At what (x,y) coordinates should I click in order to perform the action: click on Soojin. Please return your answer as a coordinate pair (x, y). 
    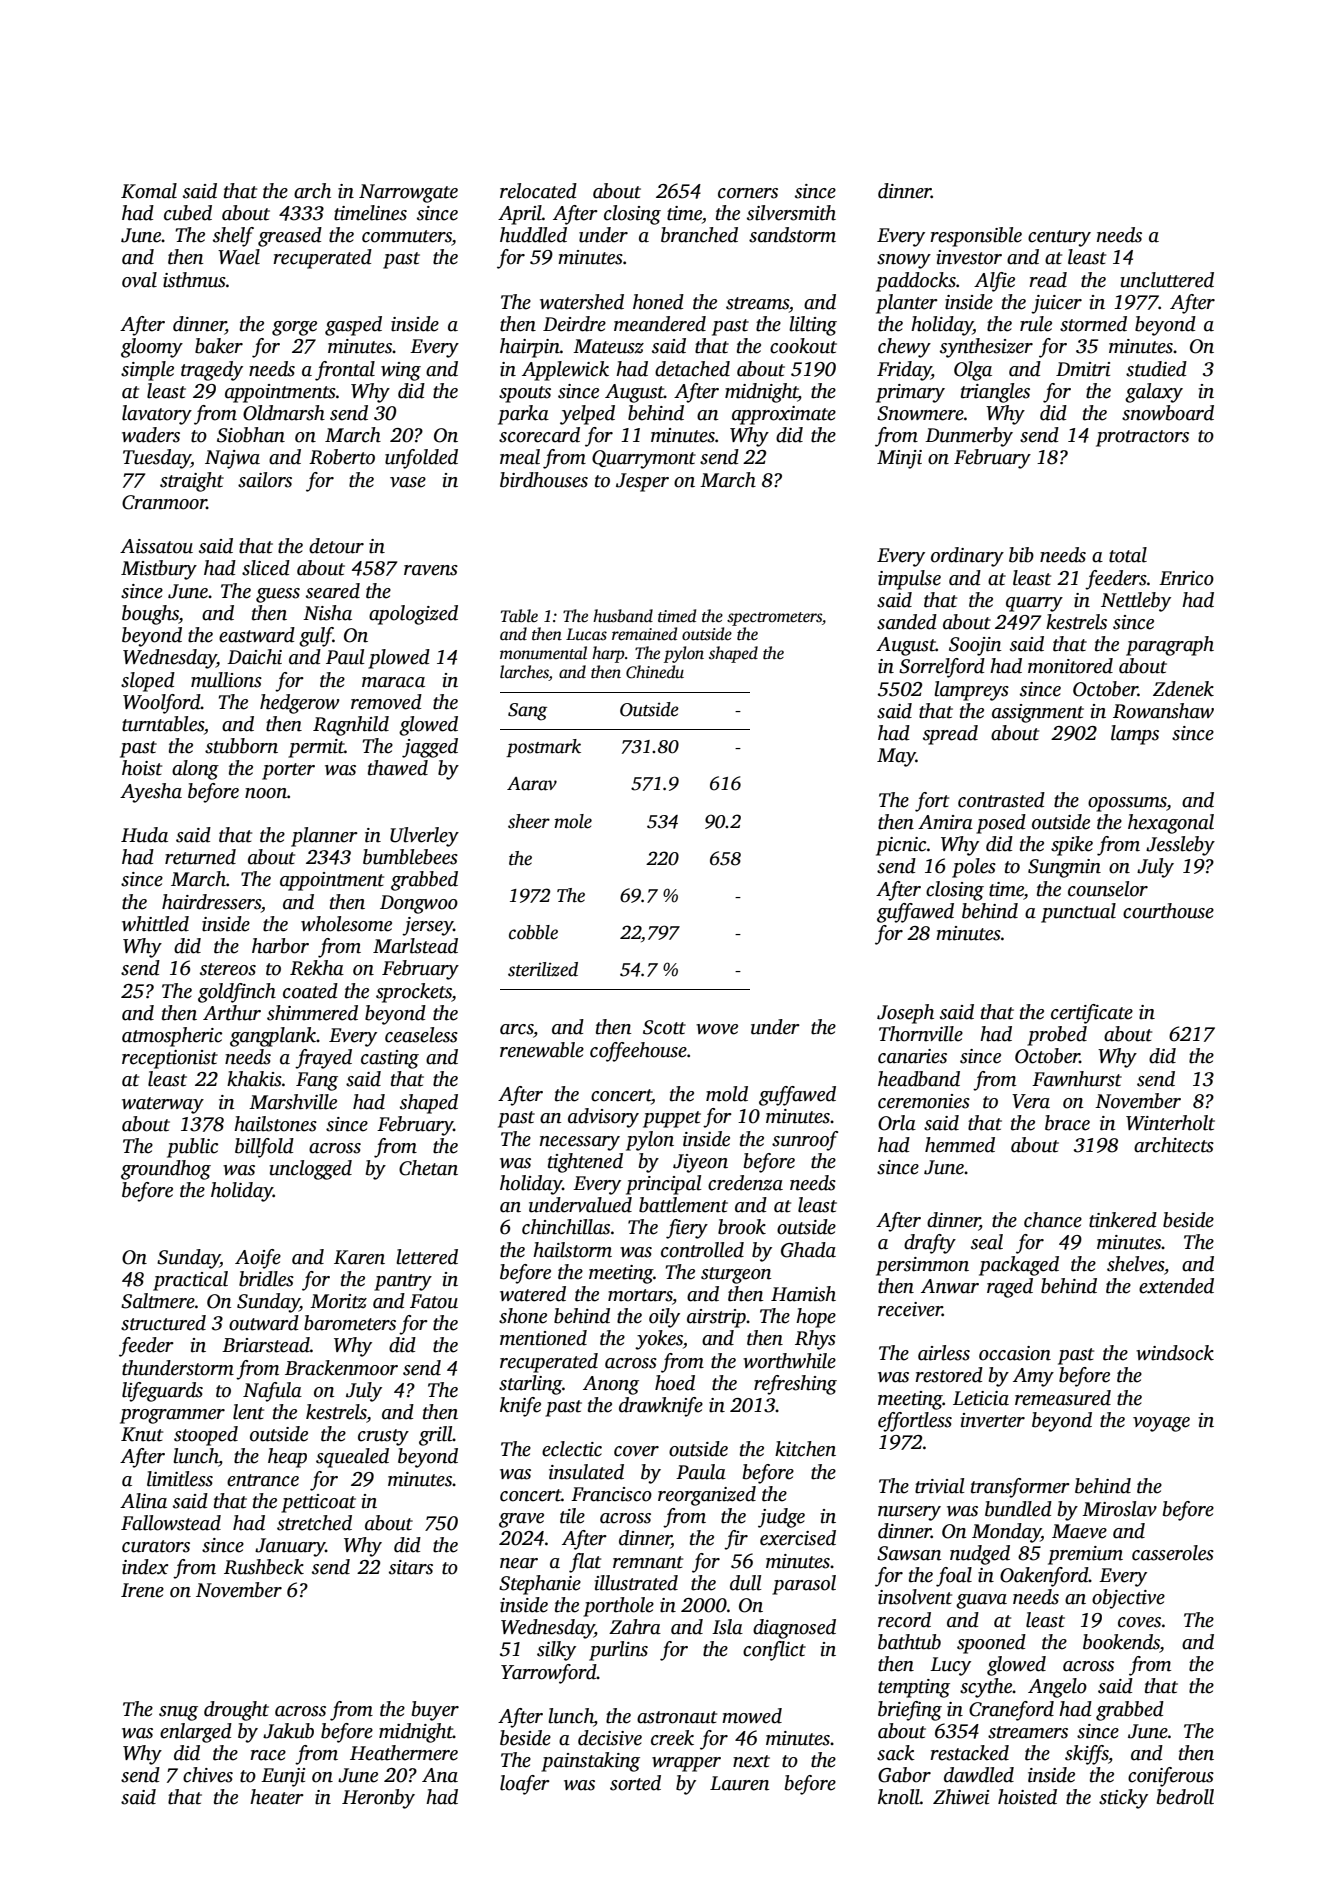
    Looking at the image, I should click on (975, 646).
